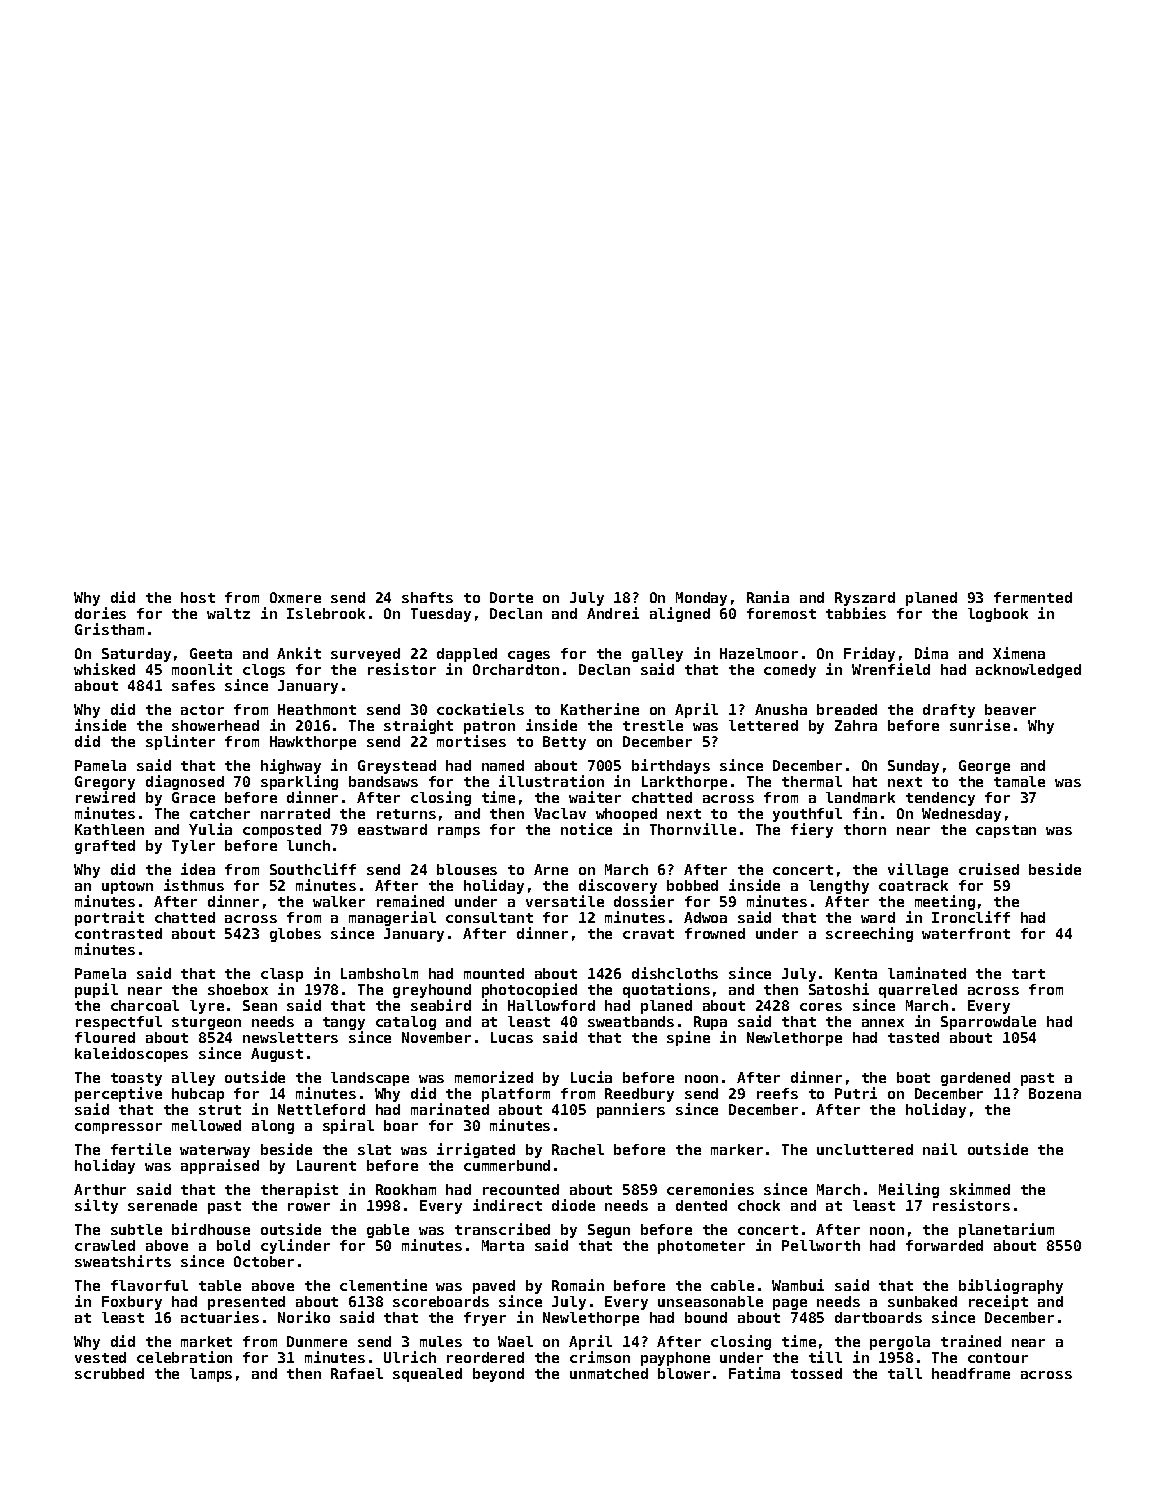 The height and width of the screenshot is (1500, 1159). Describe the element at coordinates (922, 1301) in the screenshot. I see `sunbaked` at that location.
